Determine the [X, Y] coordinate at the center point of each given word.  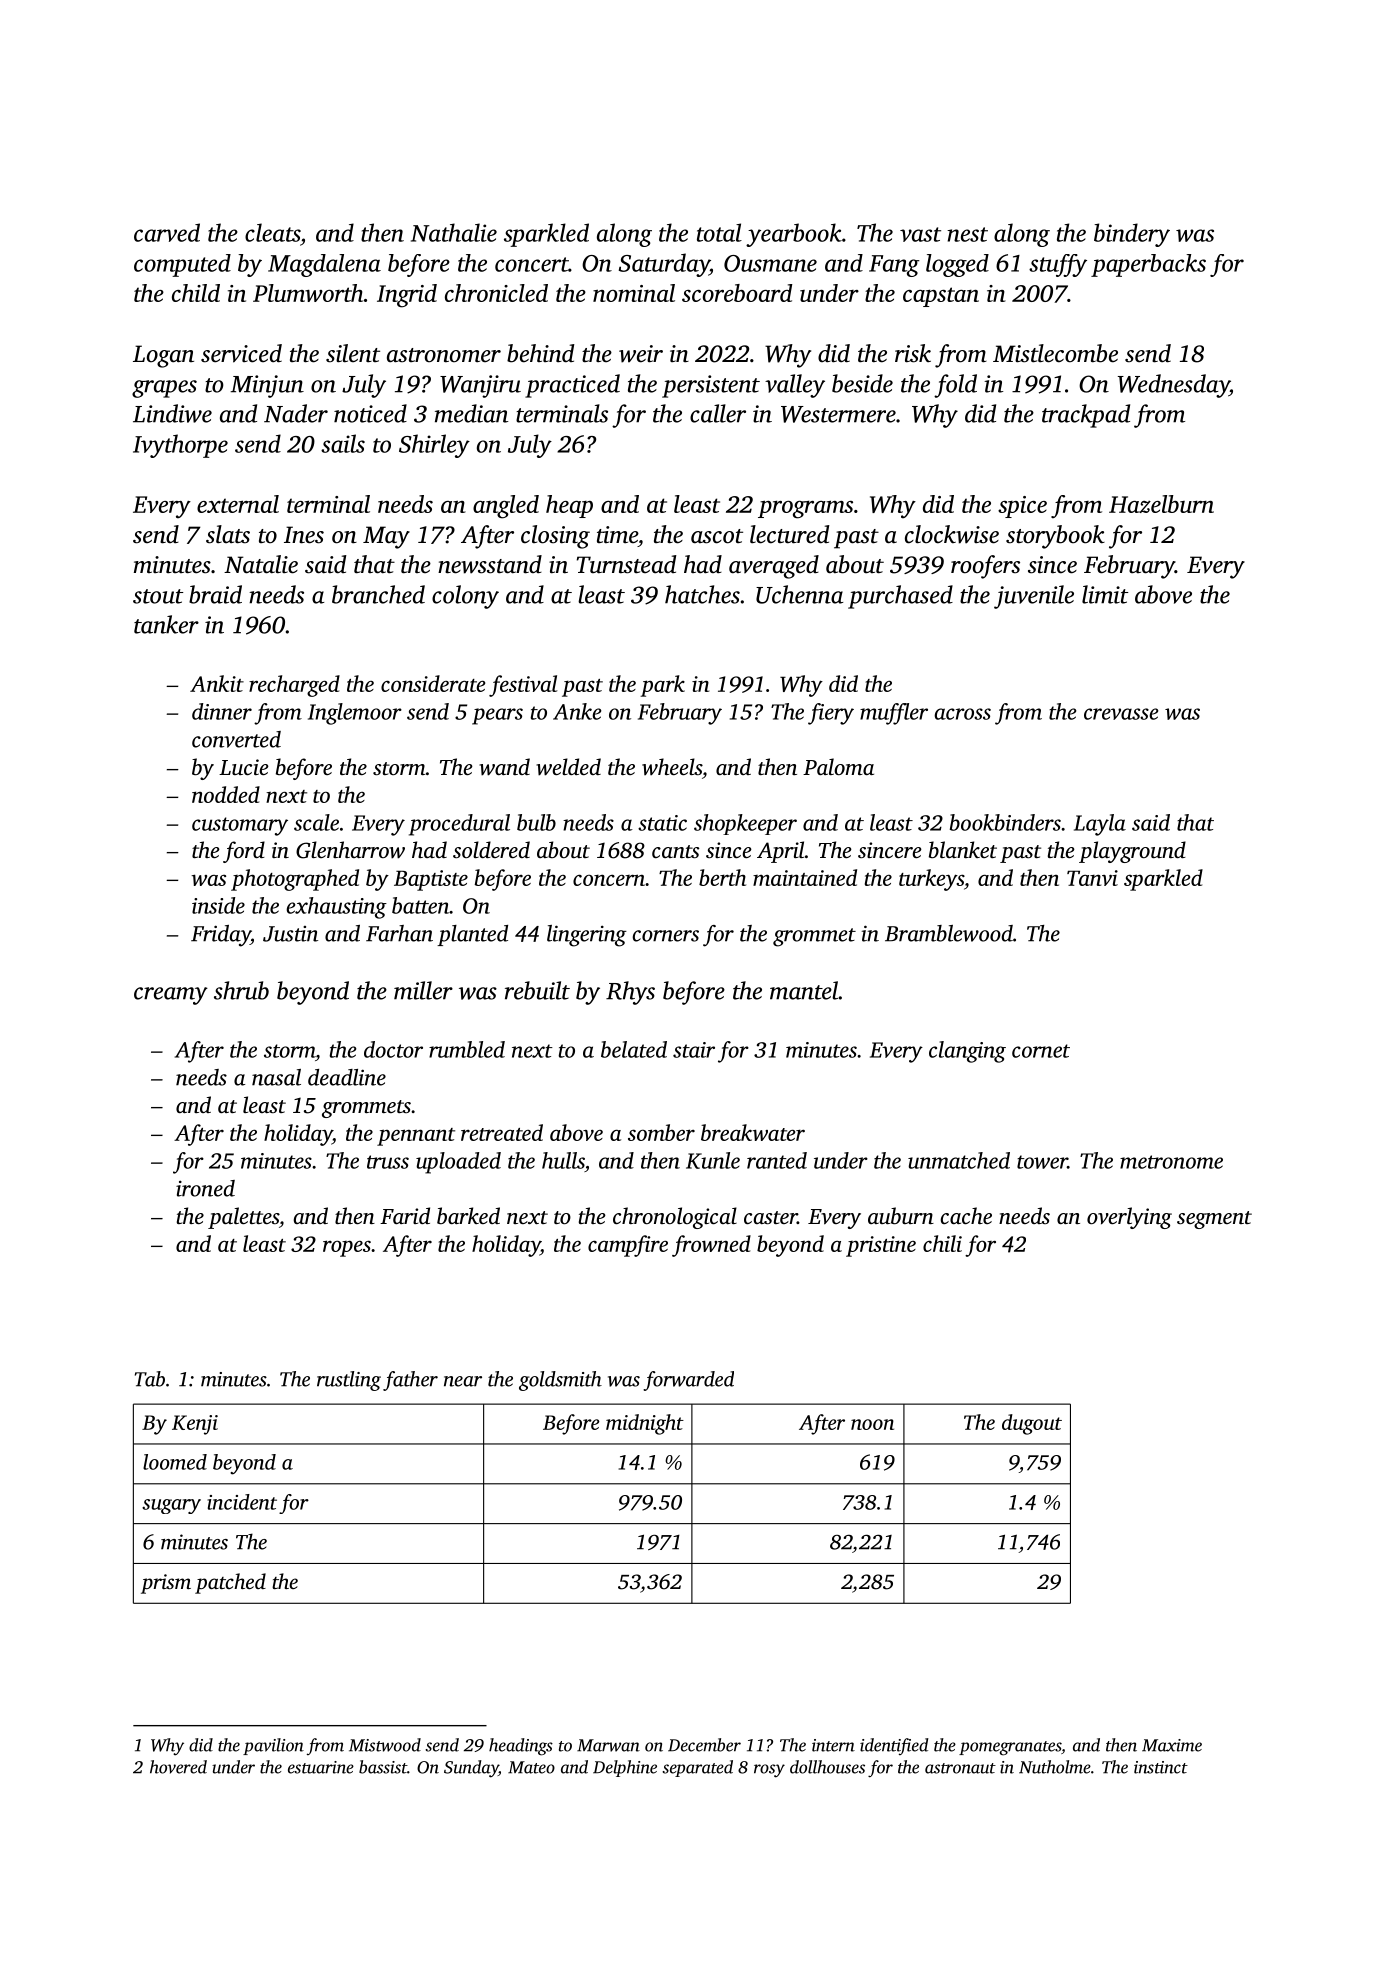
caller [718, 413]
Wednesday [1174, 386]
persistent [711, 386]
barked [468, 1215]
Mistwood [385, 1745]
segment [1214, 1220]
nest [967, 234]
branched [378, 594]
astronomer [444, 355]
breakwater [753, 1132]
